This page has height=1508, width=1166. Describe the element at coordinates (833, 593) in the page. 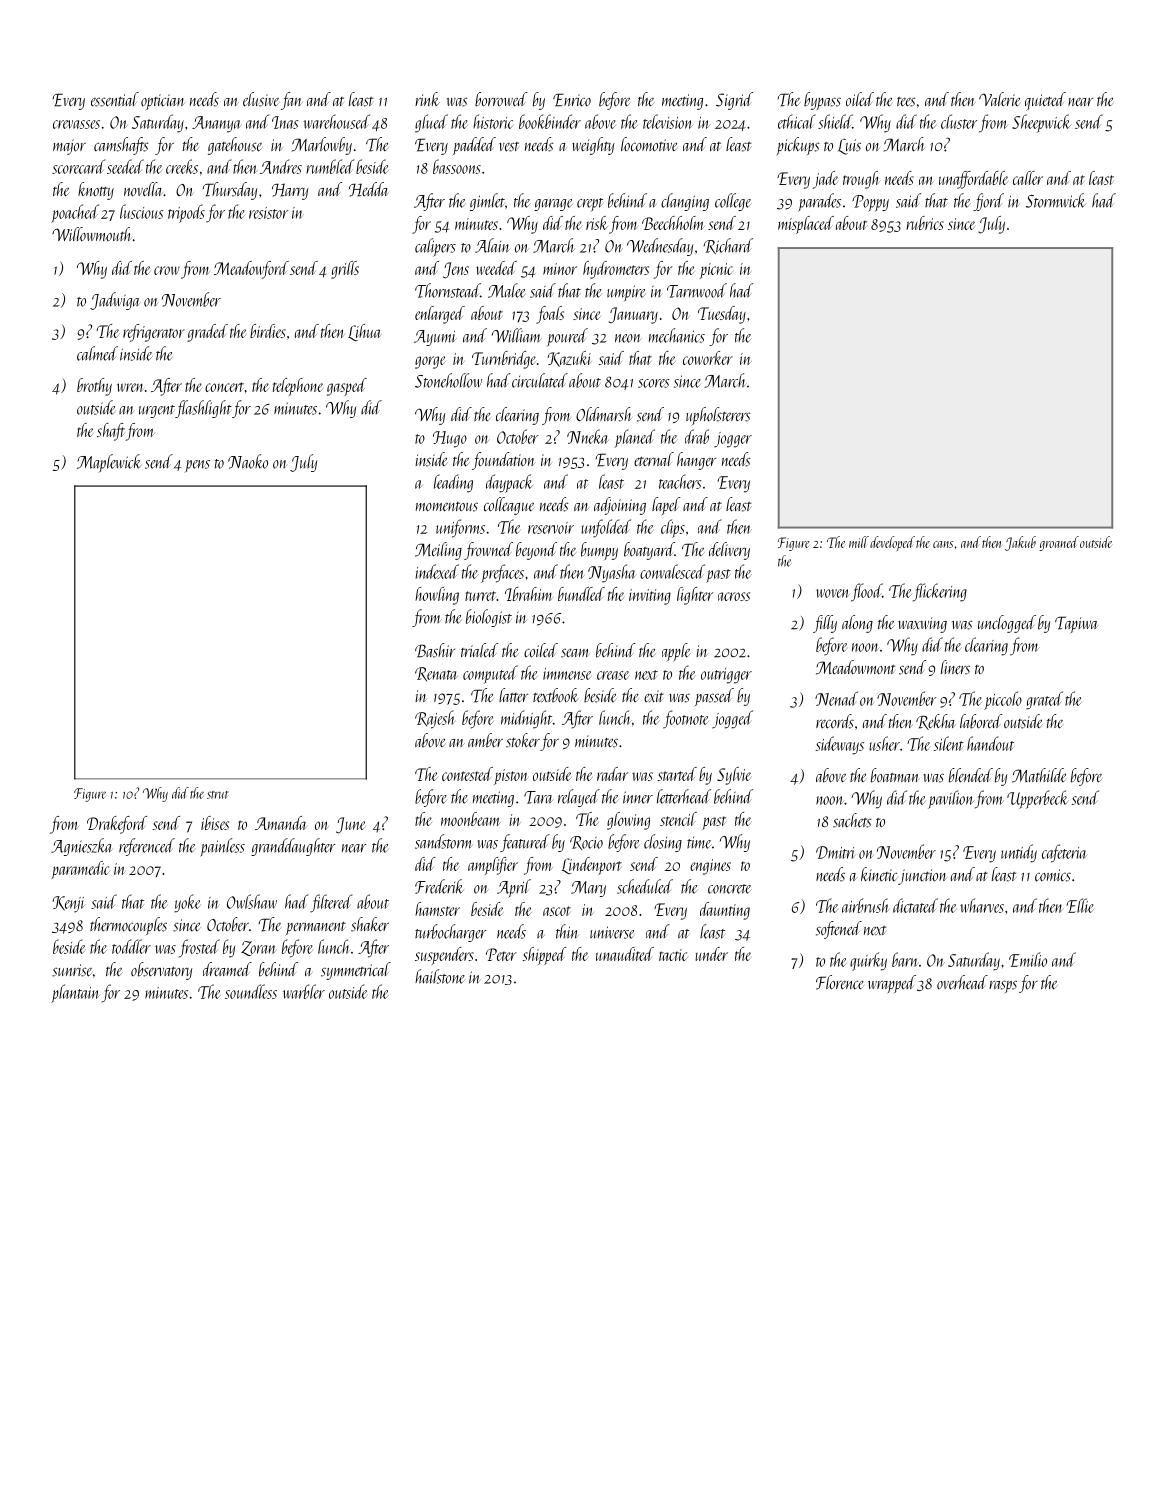

I see `woven` at that location.
